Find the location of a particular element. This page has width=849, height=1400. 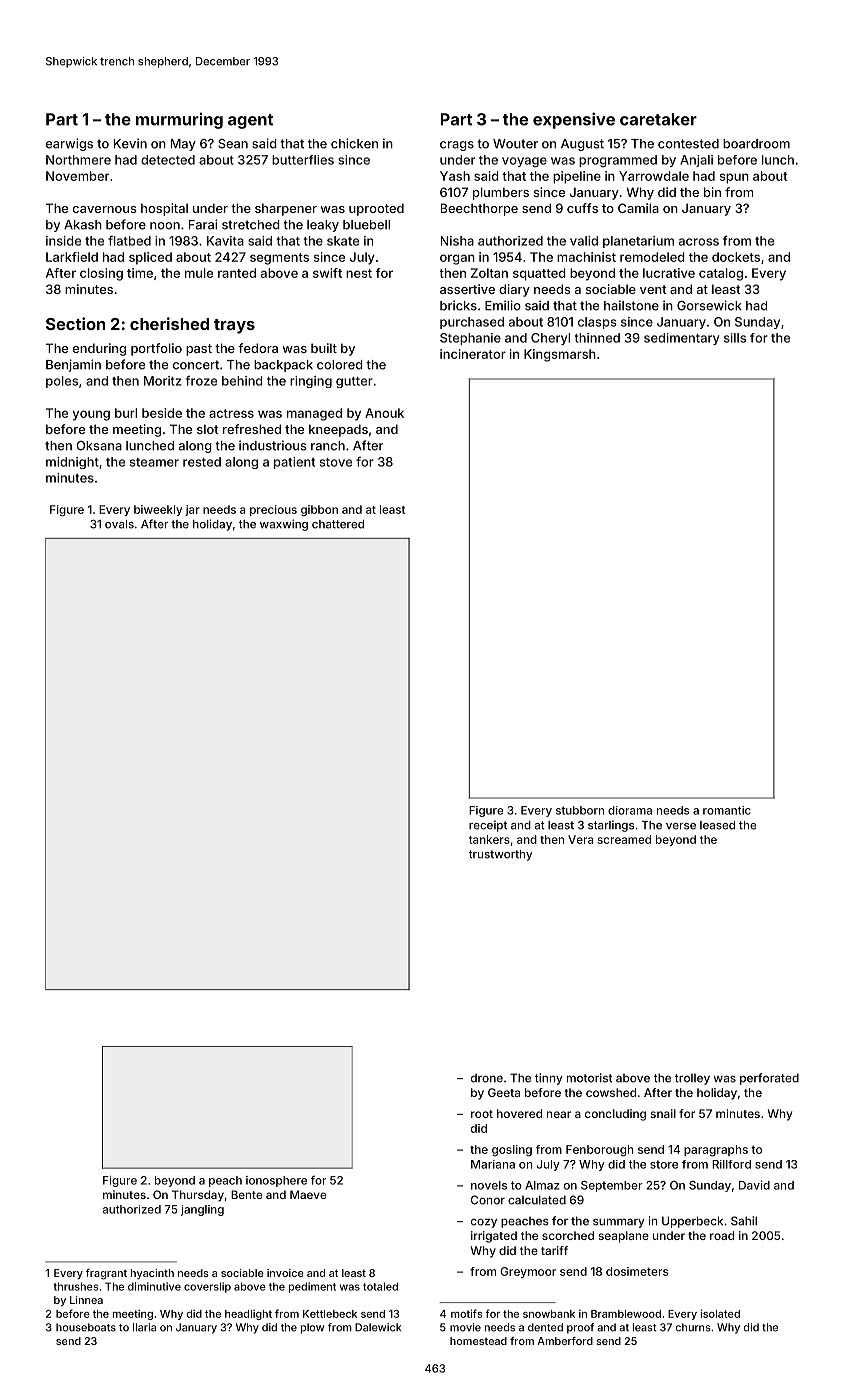

bricks is located at coordinates (458, 305).
